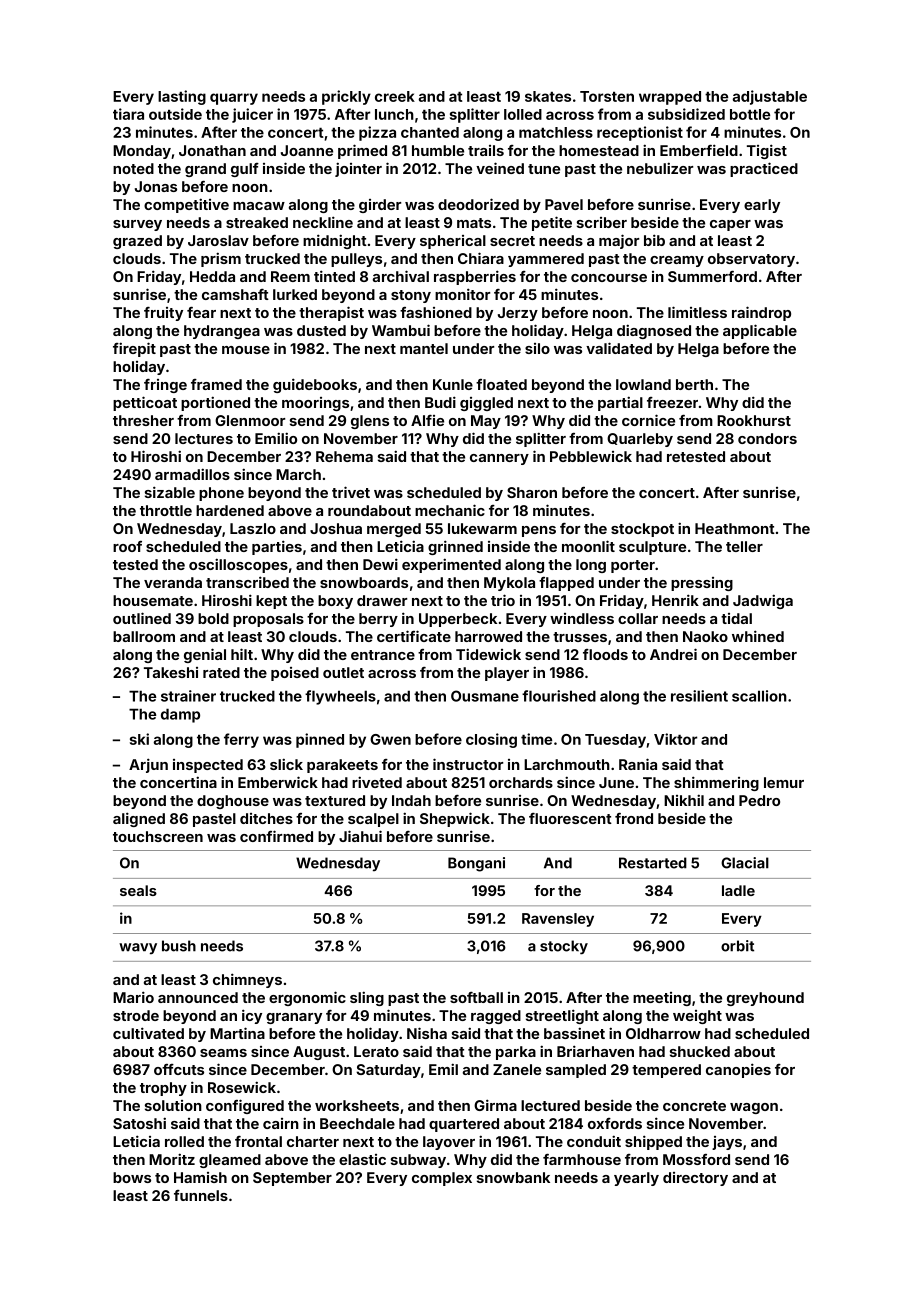  Describe the element at coordinates (673, 654) in the screenshot. I see `Andrei` at that location.
